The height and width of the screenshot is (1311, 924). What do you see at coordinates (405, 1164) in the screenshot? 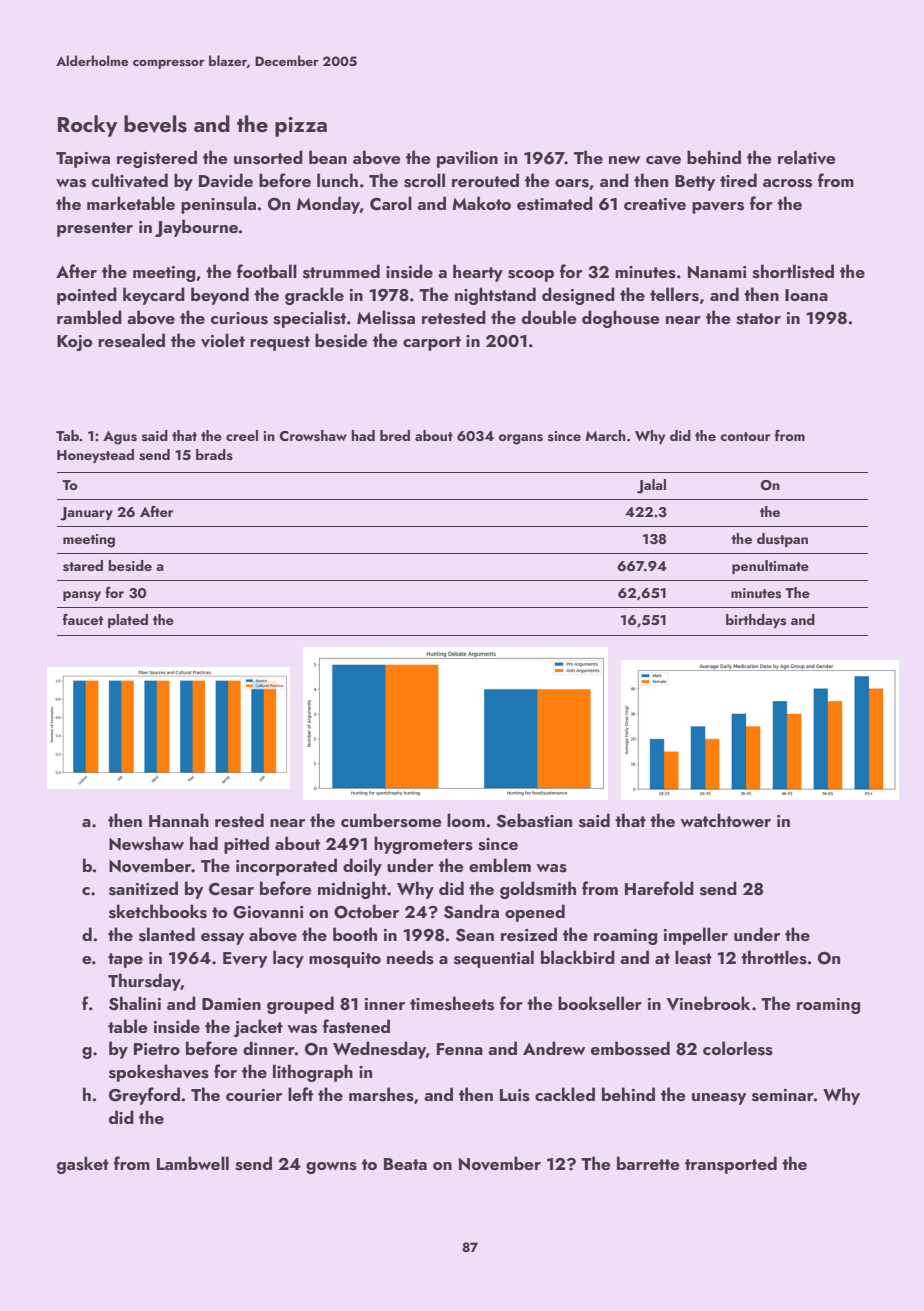
I see `Beata` at bounding box center [405, 1164].
